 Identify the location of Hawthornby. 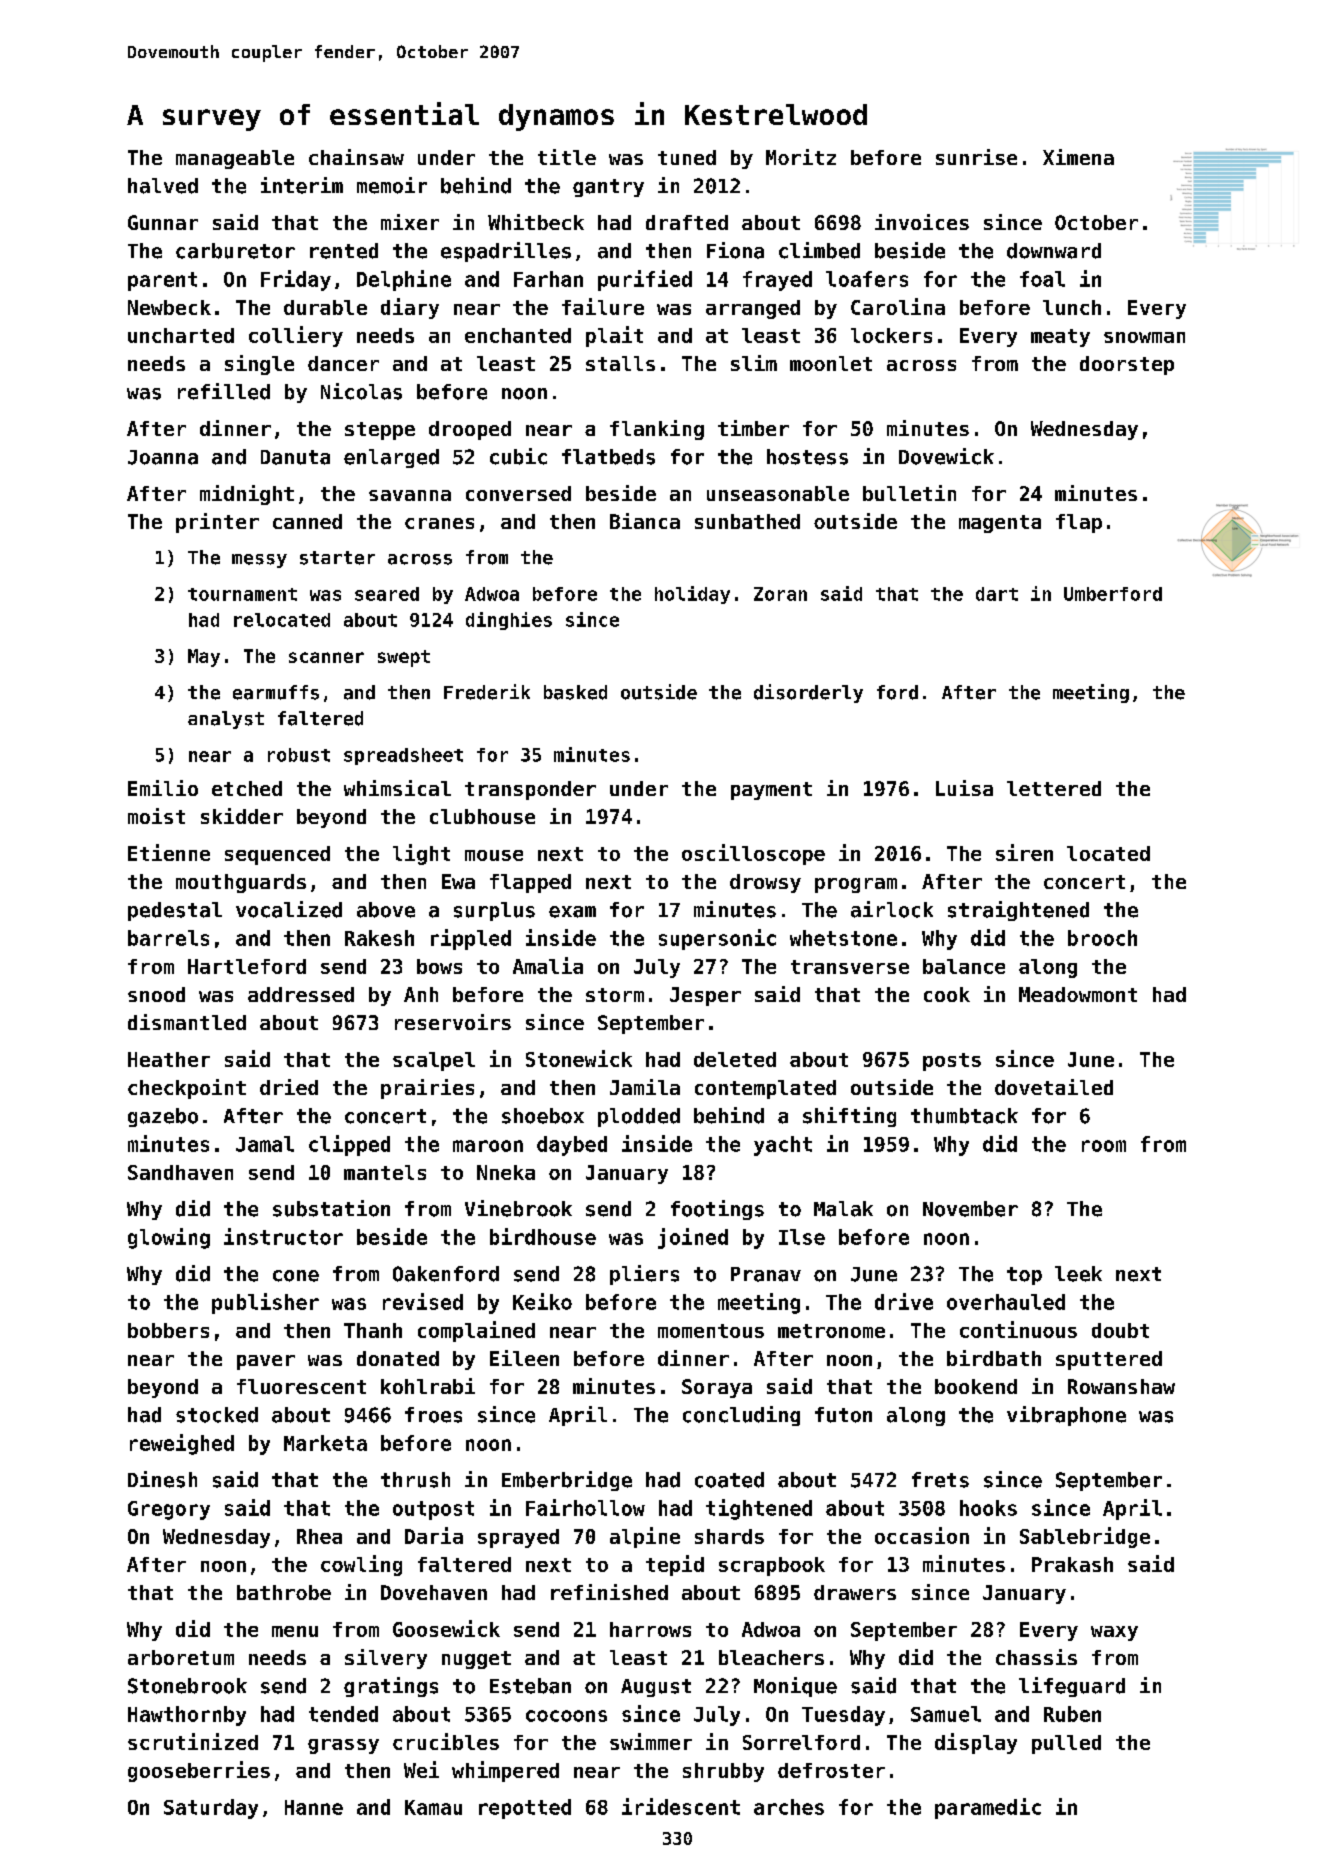
(187, 1716).
